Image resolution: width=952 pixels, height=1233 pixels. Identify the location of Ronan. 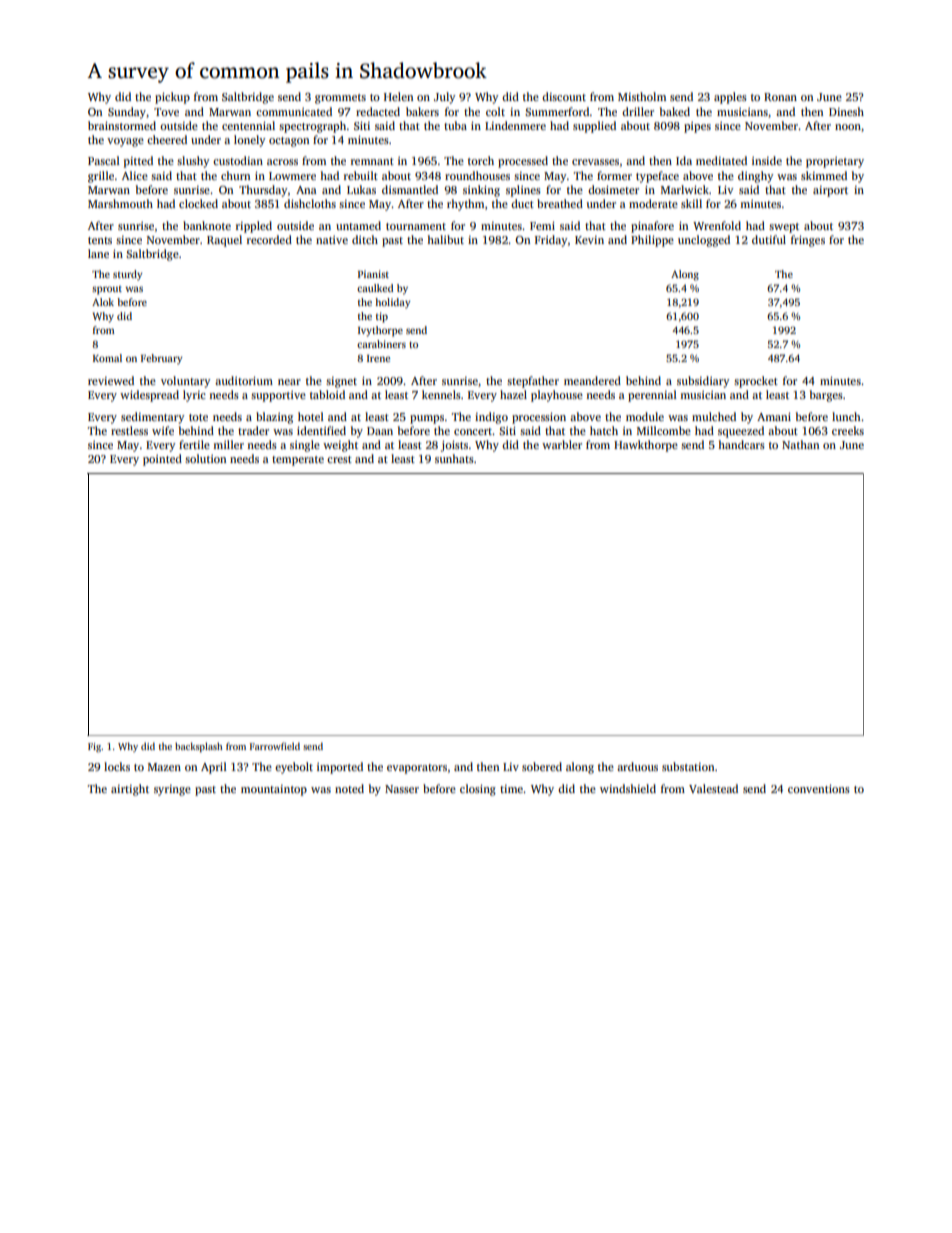
(780, 97).
